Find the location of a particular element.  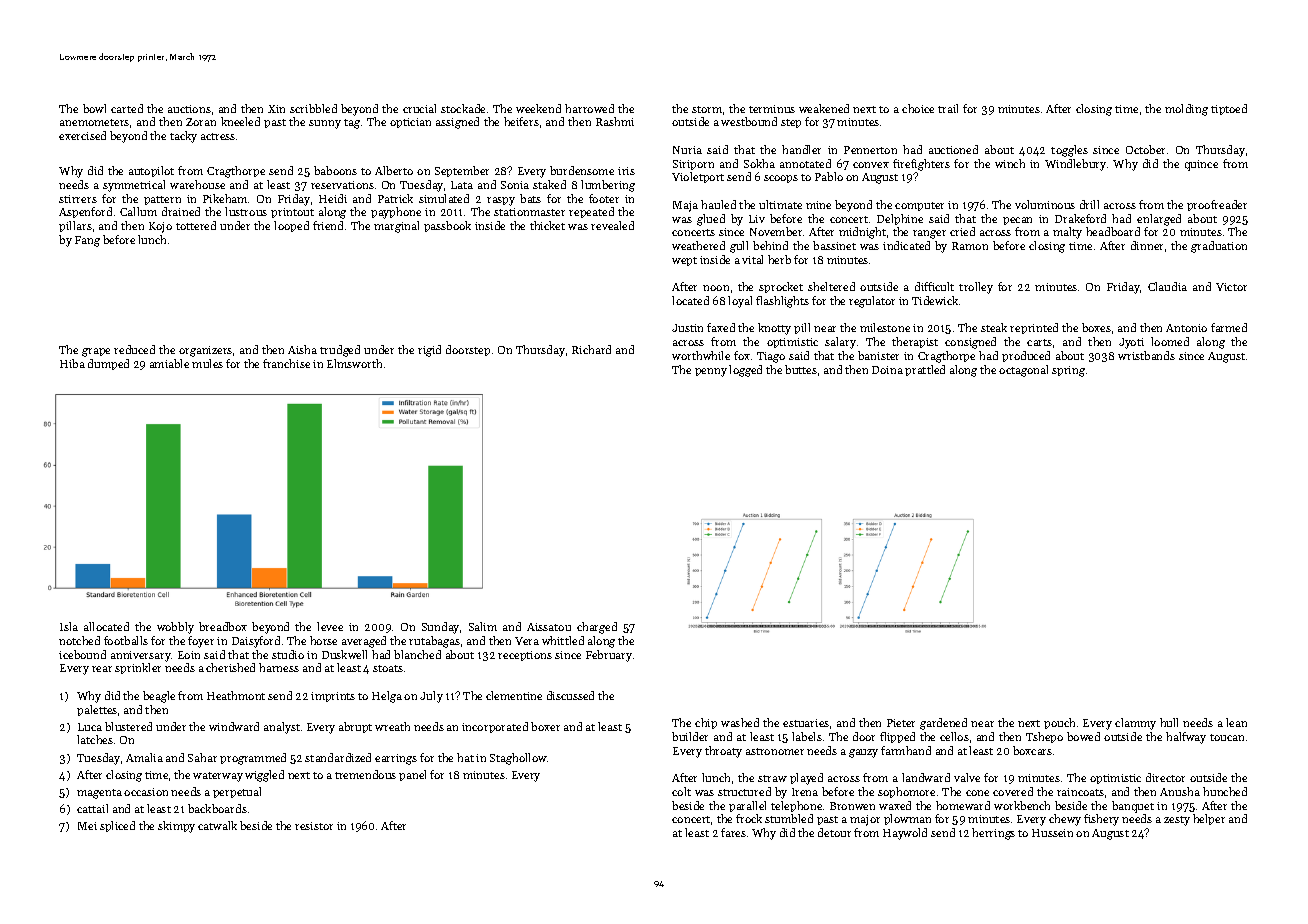

thicket is located at coordinates (547, 225).
